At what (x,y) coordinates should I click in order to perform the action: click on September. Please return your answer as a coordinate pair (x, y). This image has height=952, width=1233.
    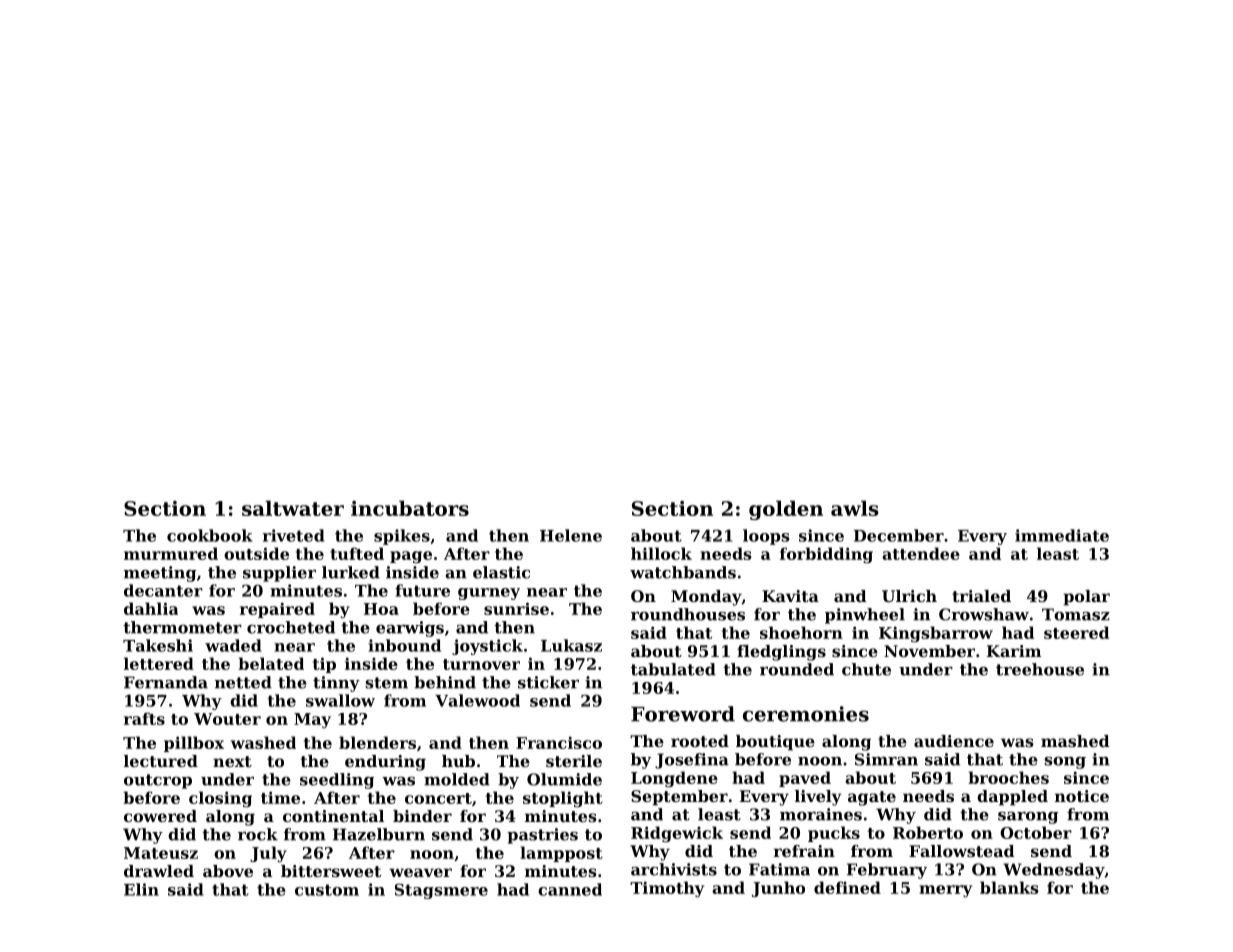
    Looking at the image, I should click on (679, 798).
